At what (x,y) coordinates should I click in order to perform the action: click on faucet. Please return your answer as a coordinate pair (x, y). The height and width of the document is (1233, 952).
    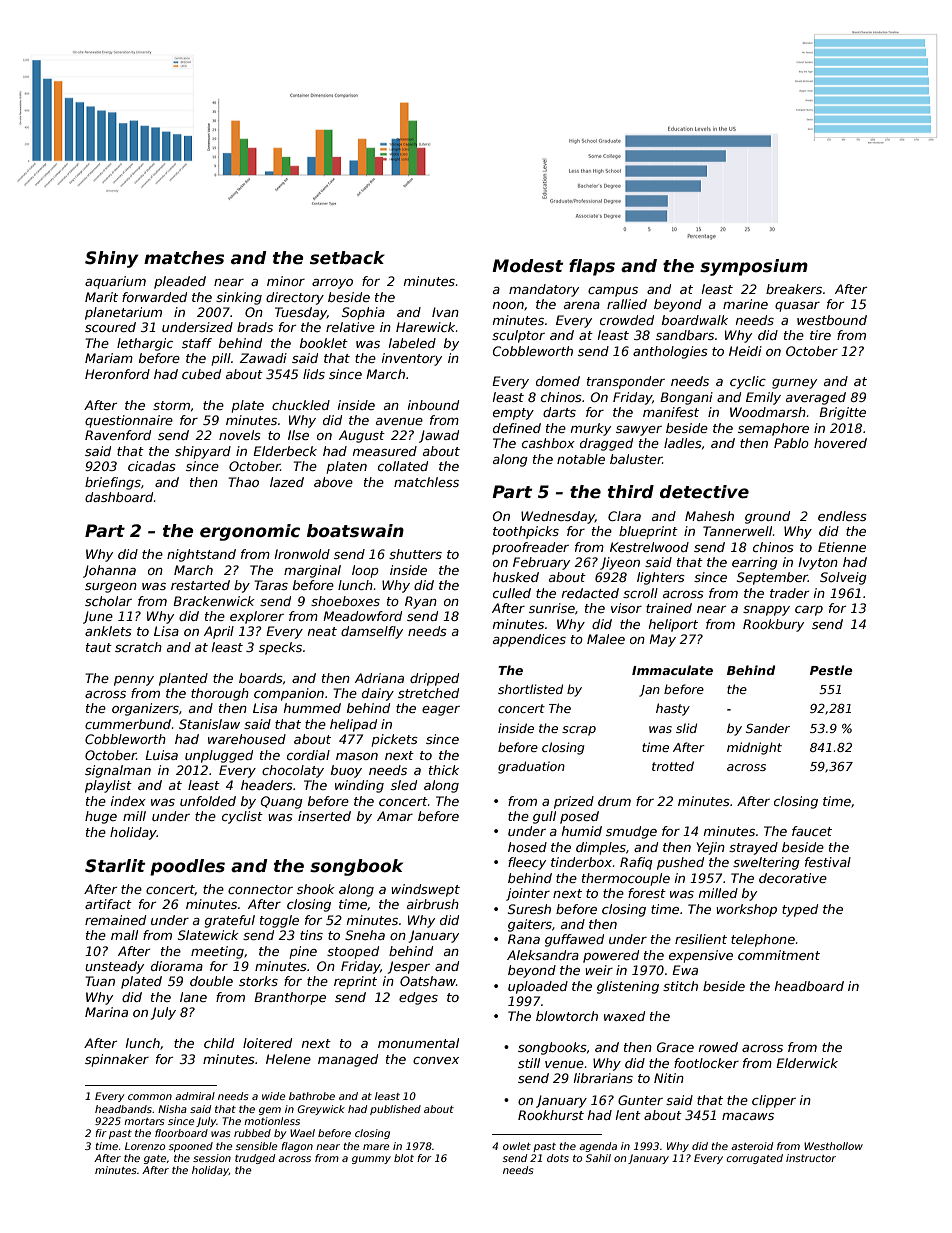
    Looking at the image, I should click on (812, 831).
